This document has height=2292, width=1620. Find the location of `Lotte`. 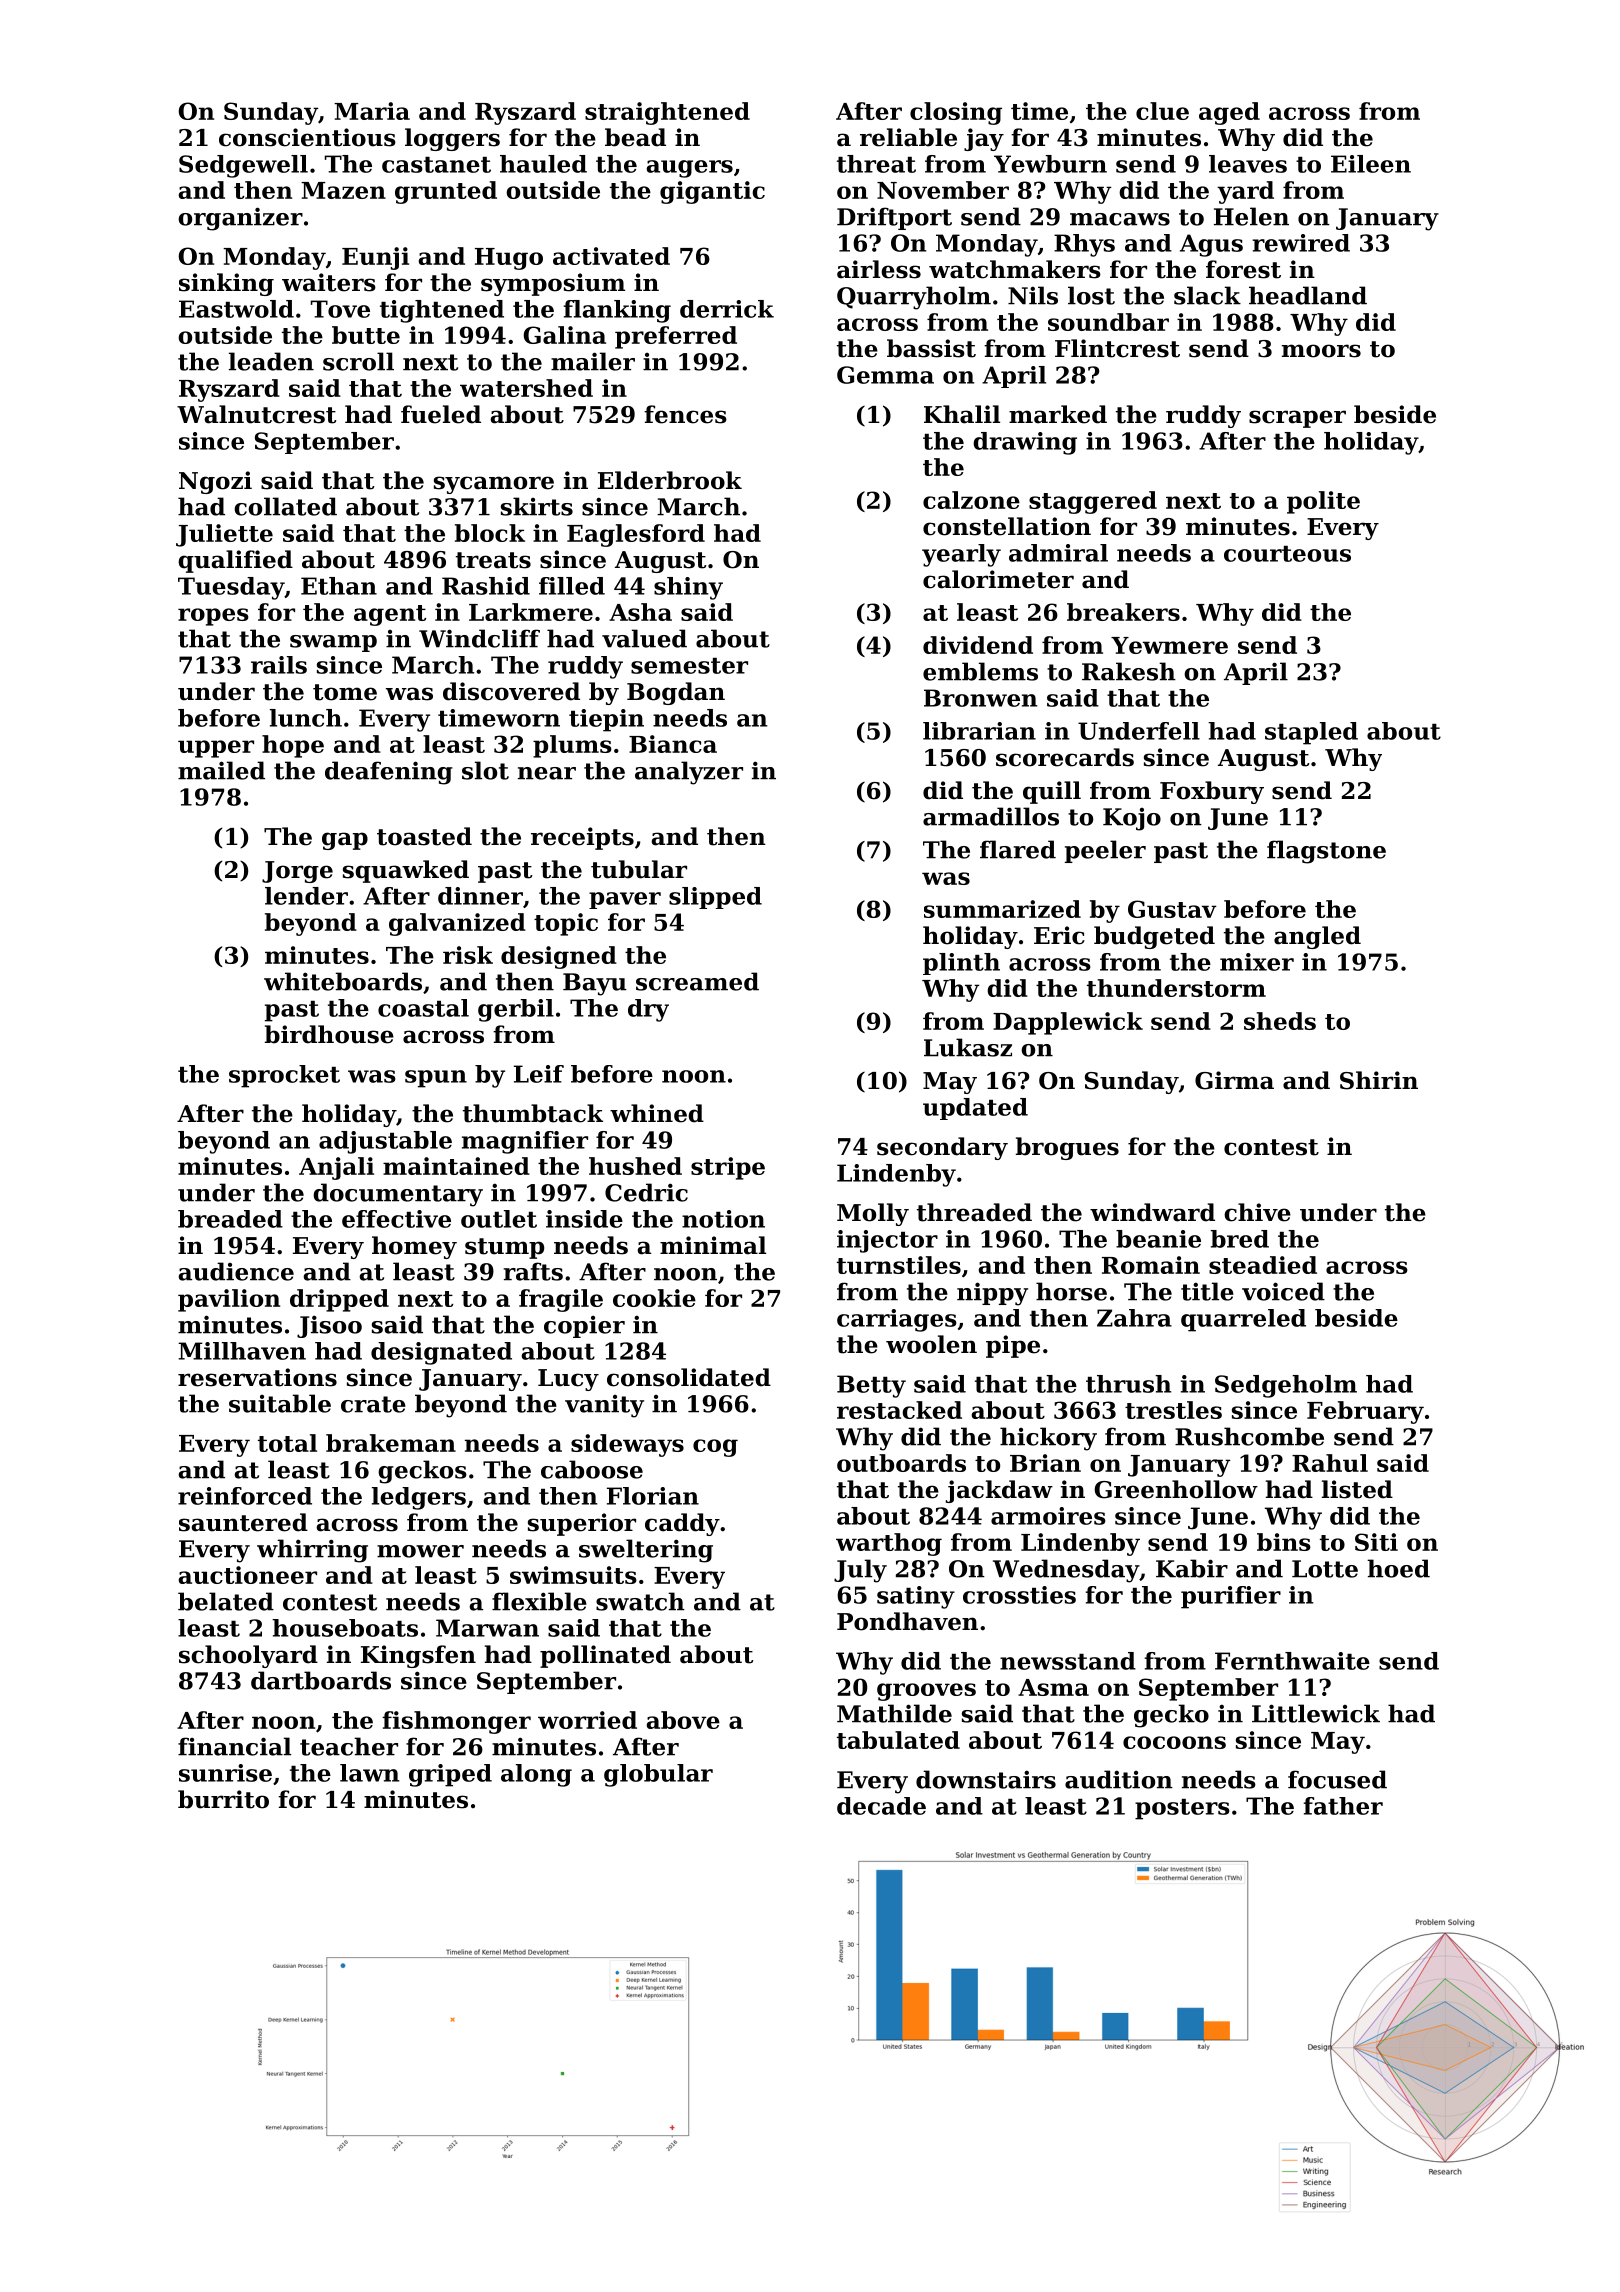

Lotte is located at coordinates (1325, 1569).
